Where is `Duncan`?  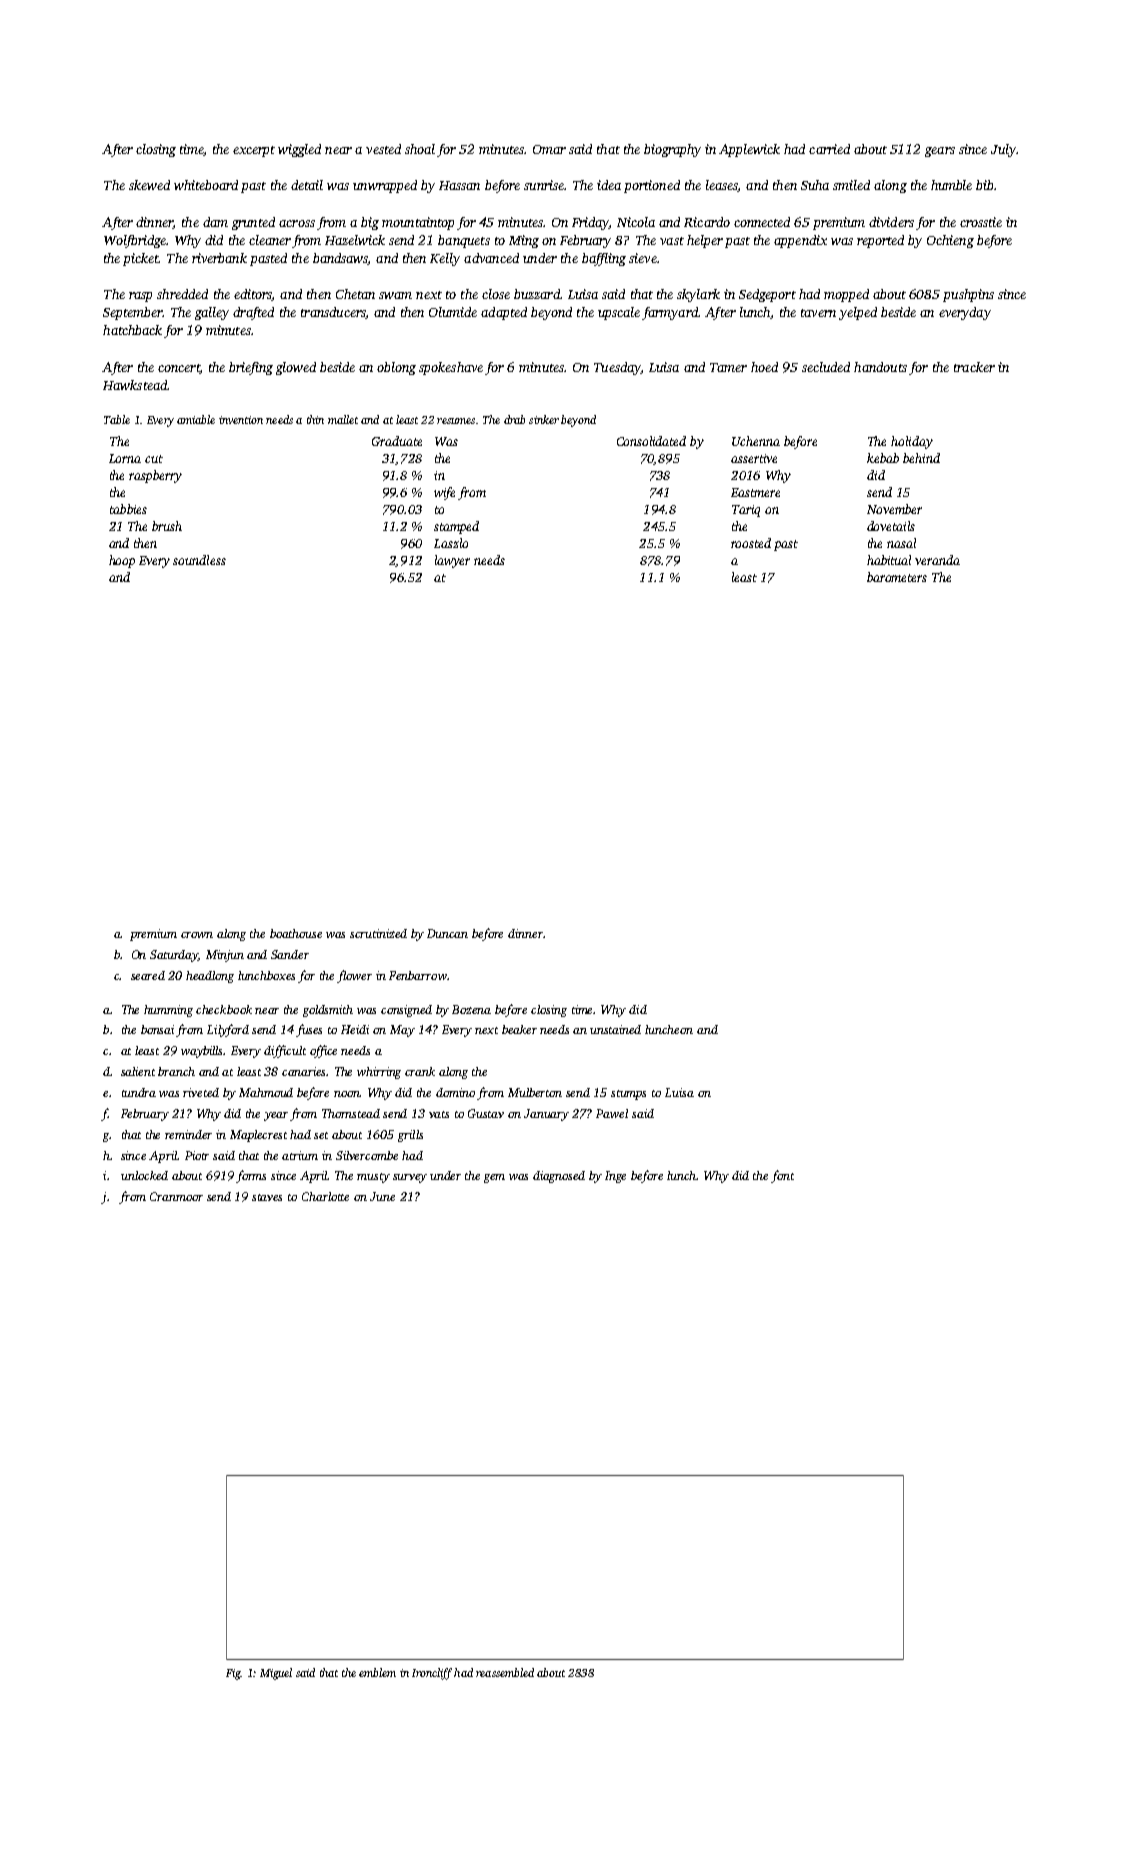
Duncan is located at coordinates (447, 933).
